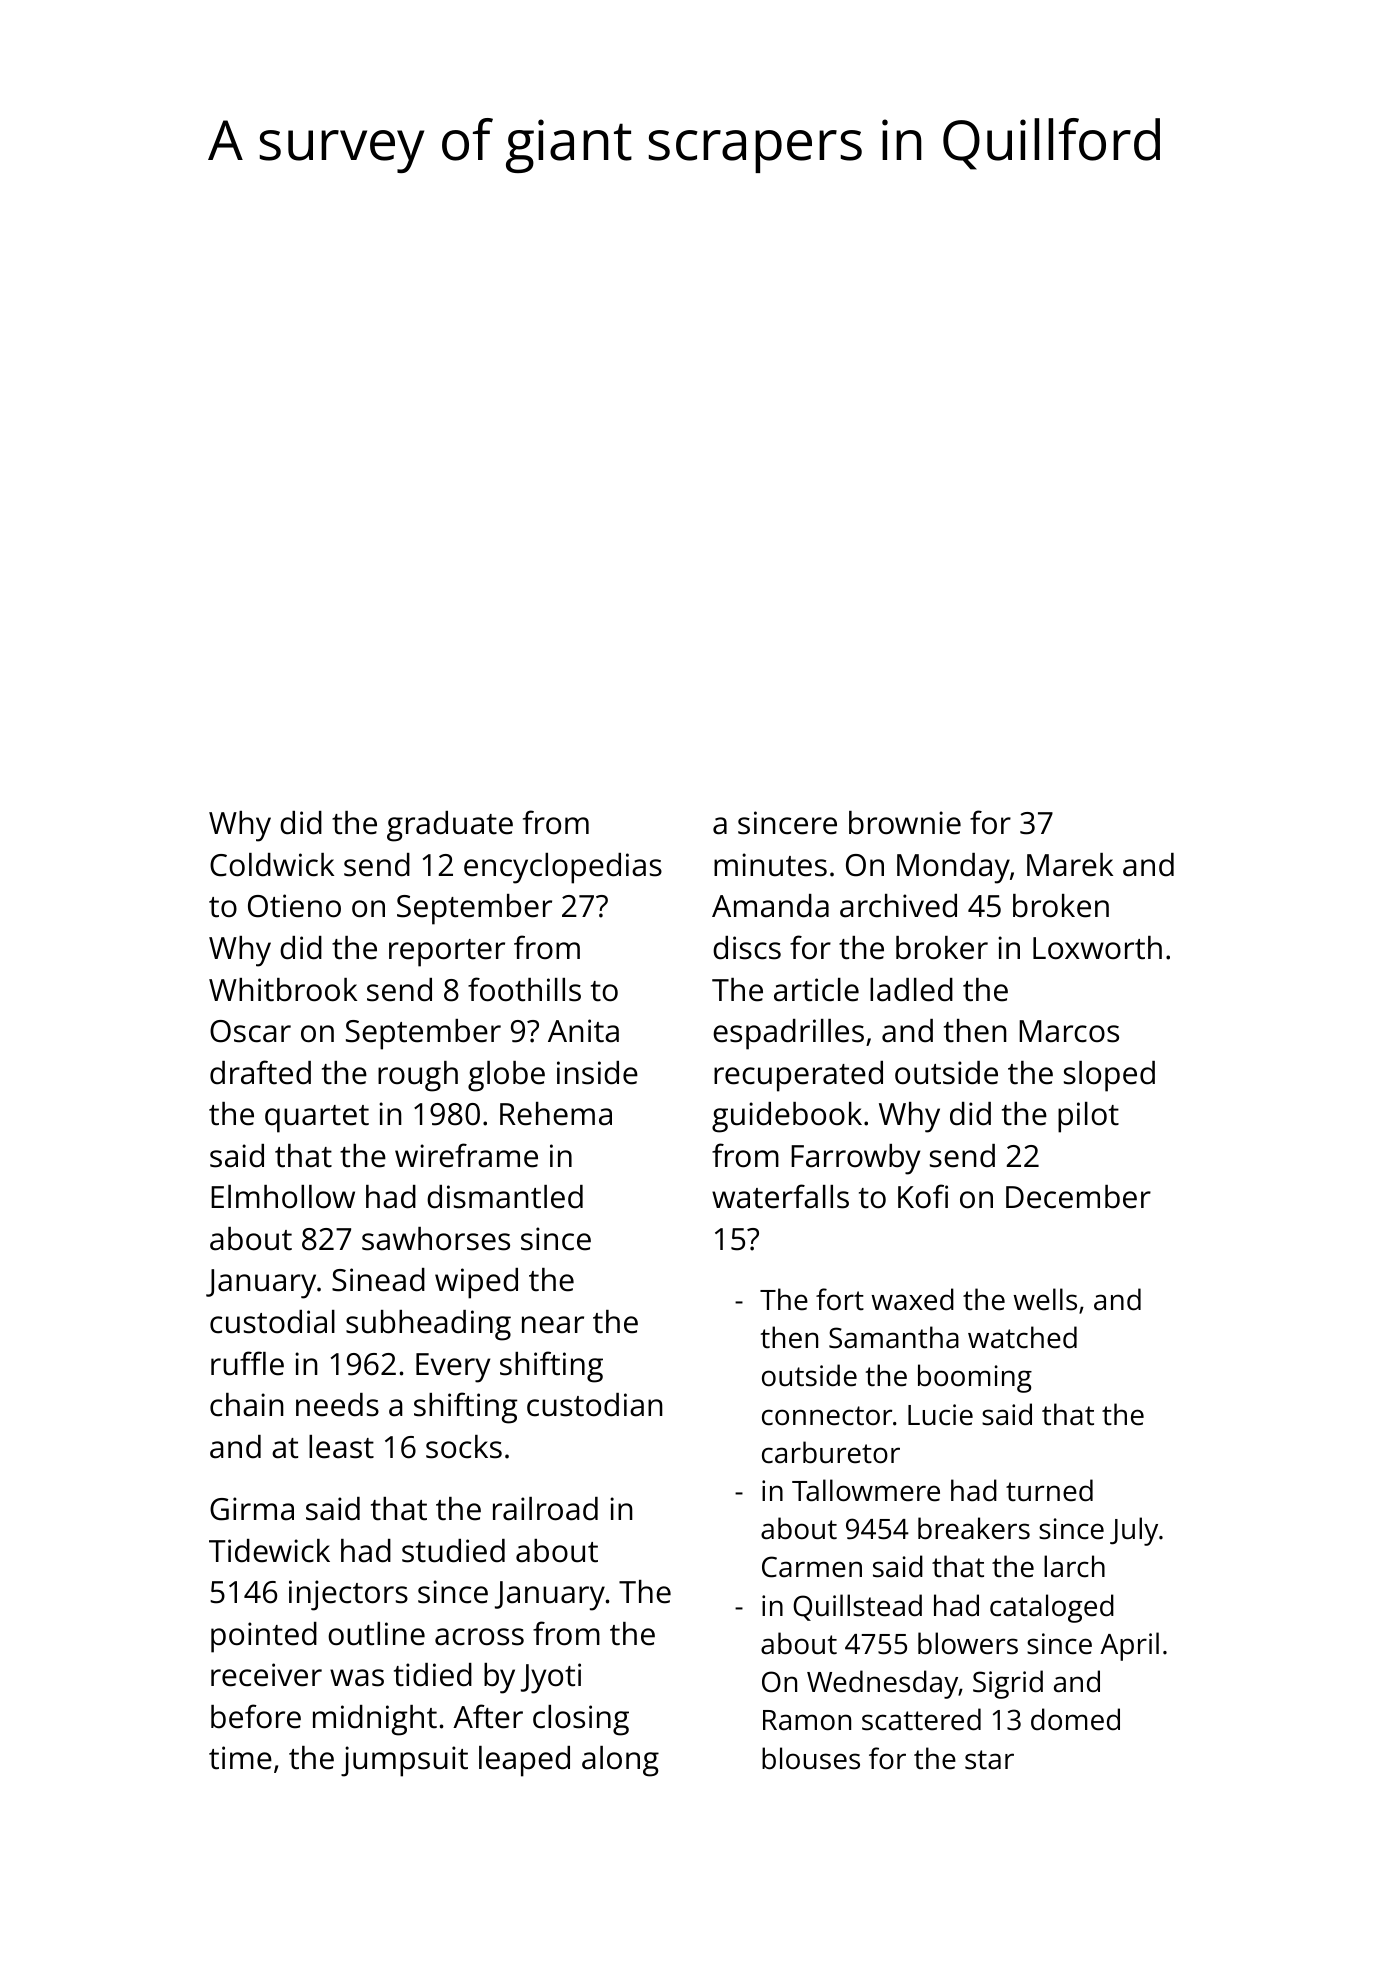  What do you see at coordinates (831, 1452) in the screenshot?
I see `carburetor` at bounding box center [831, 1452].
